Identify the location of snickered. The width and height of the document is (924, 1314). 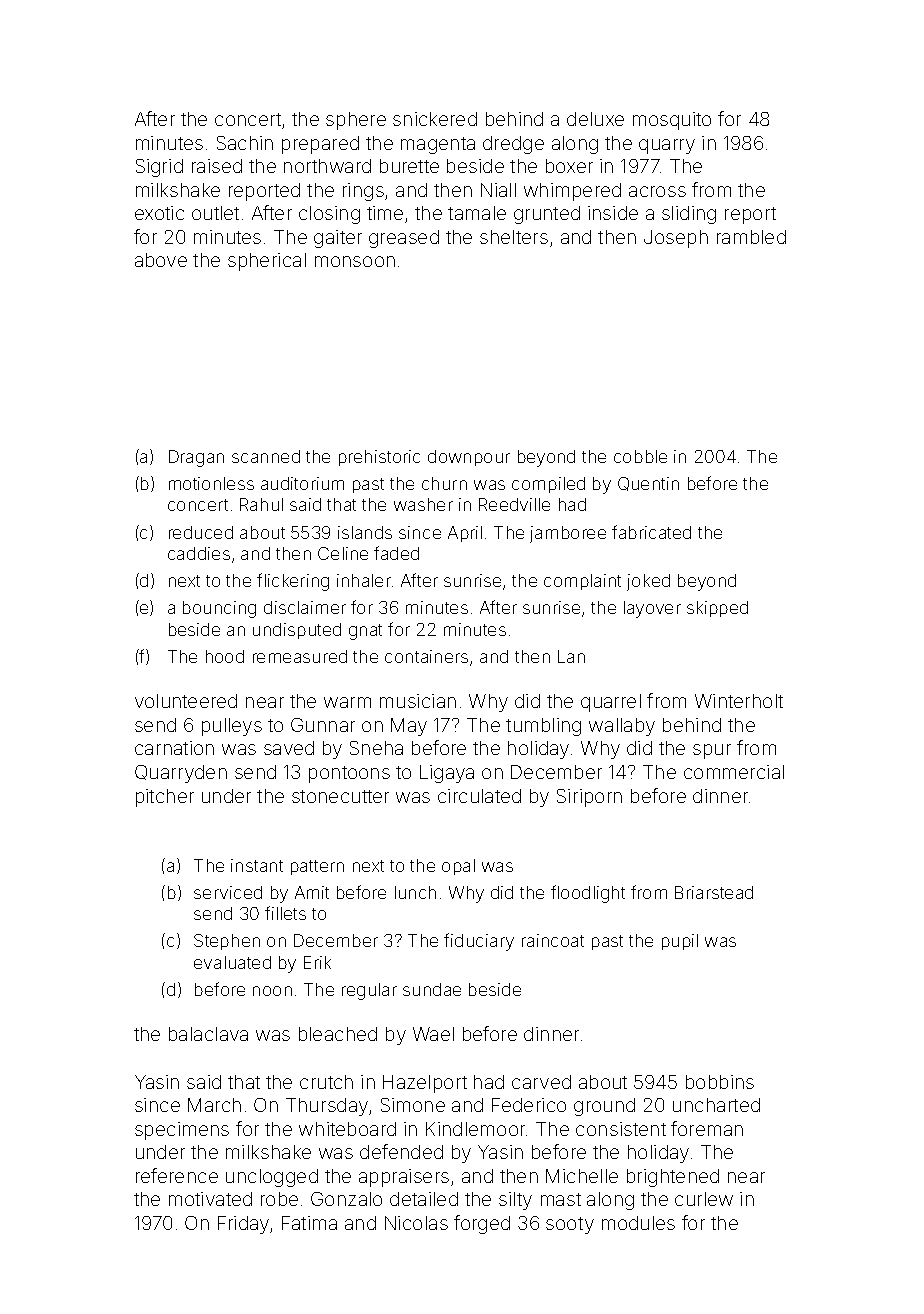
(435, 119).
